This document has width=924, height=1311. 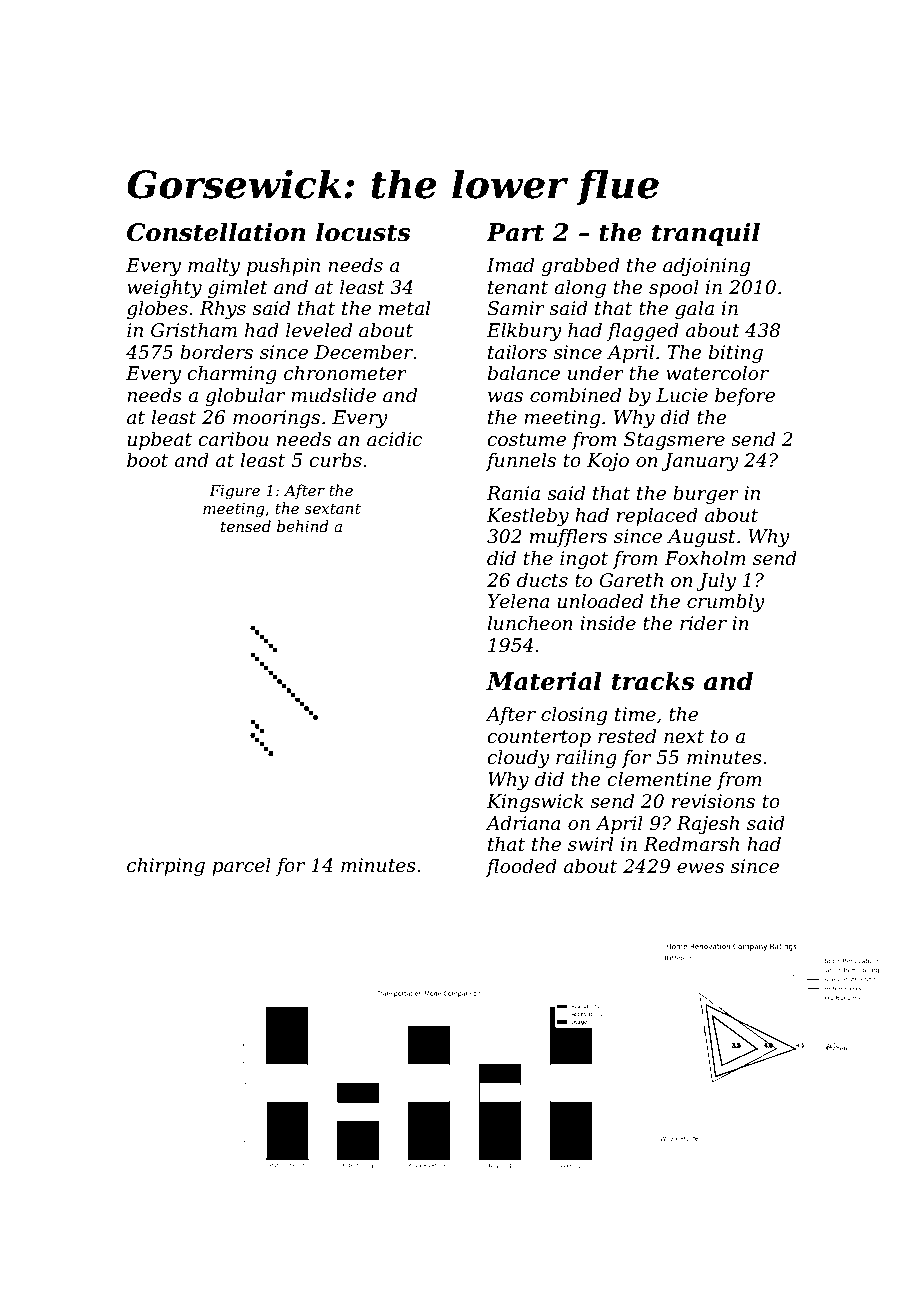 What do you see at coordinates (706, 234) in the document?
I see `tranquil` at bounding box center [706, 234].
